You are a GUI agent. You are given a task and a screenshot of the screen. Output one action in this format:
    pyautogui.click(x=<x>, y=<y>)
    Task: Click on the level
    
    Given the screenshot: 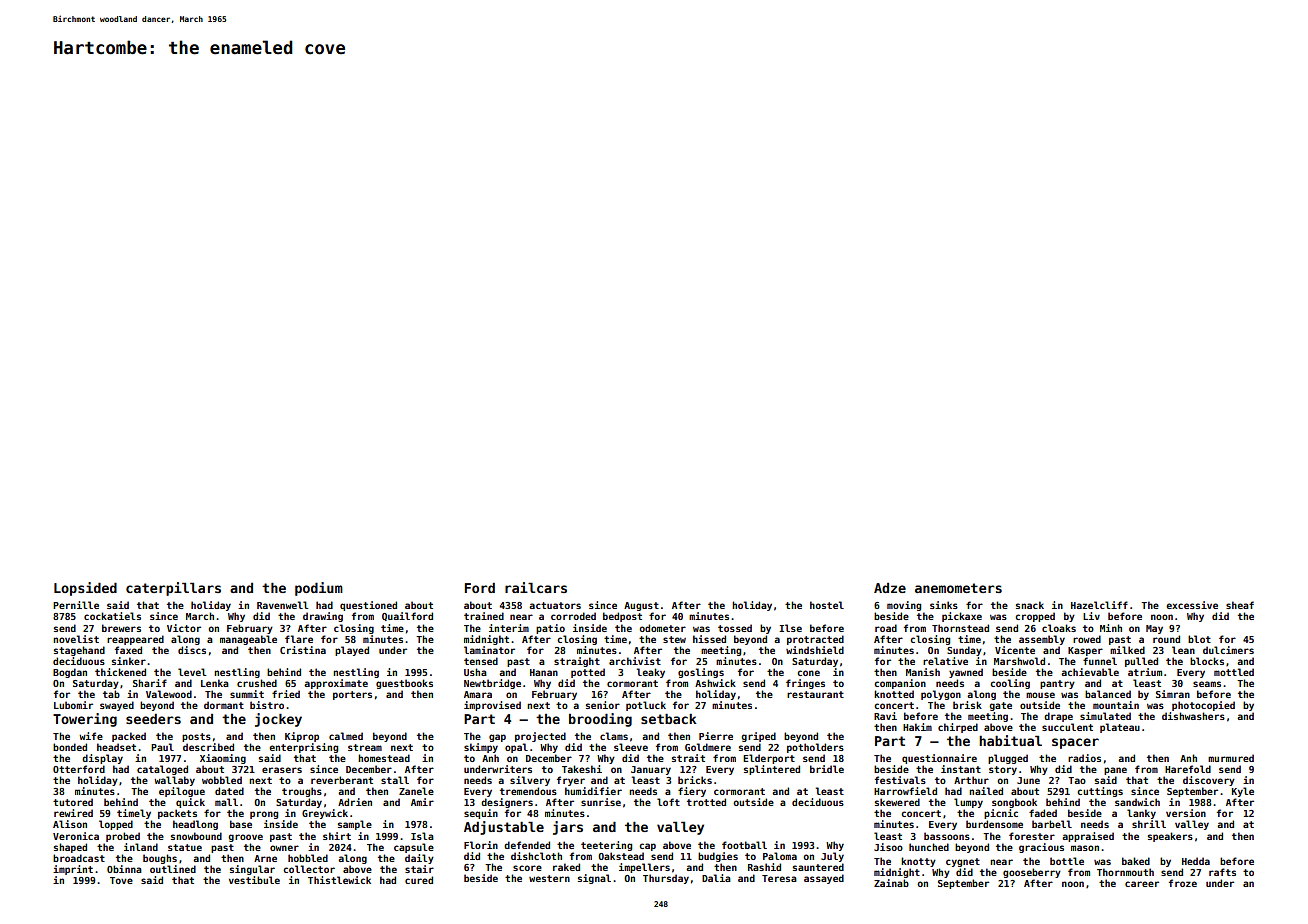 What is the action you would take?
    pyautogui.click(x=192, y=672)
